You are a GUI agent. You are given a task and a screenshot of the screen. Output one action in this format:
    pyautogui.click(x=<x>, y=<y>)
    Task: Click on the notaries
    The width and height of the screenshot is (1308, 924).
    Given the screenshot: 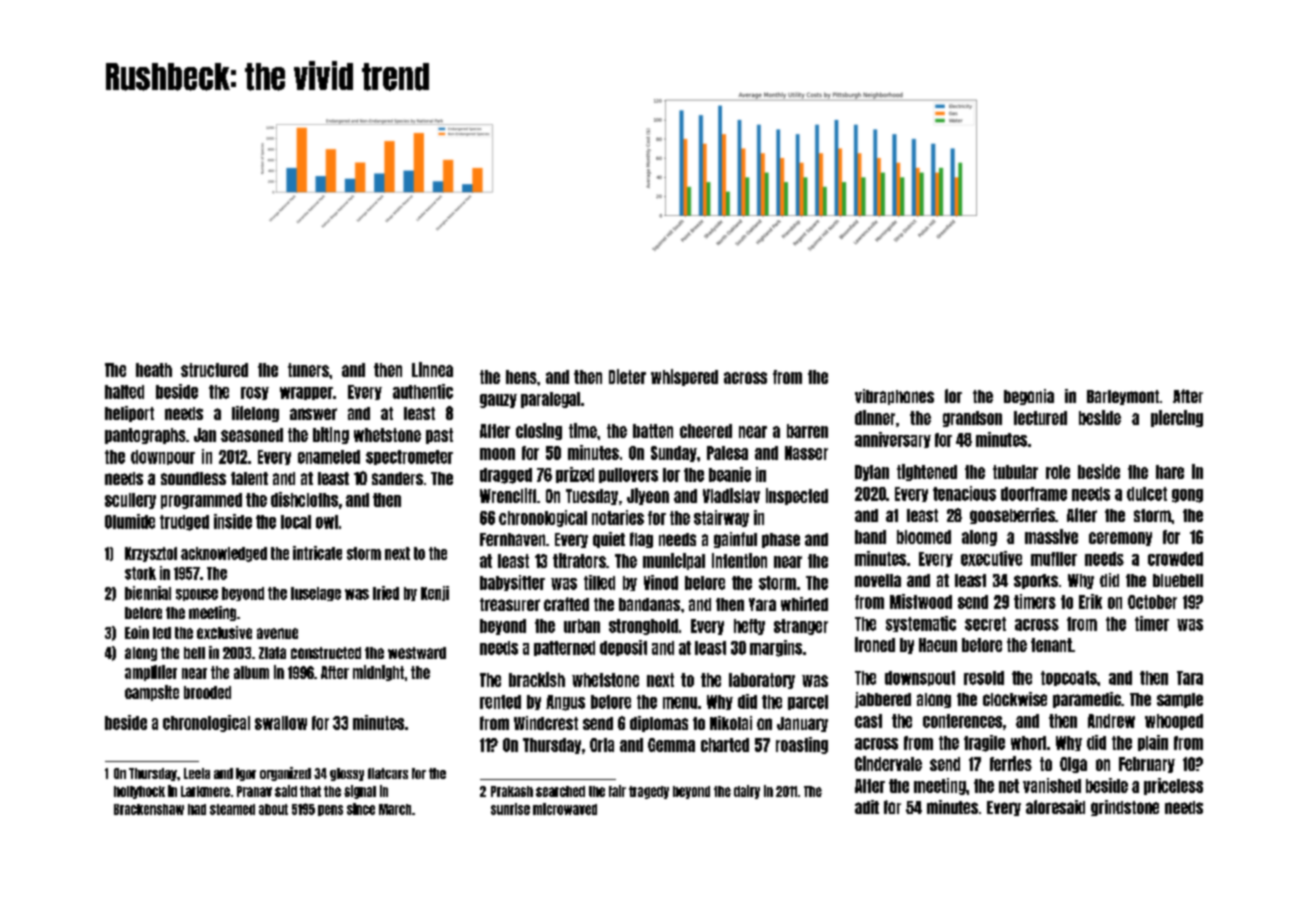 What is the action you would take?
    pyautogui.click(x=618, y=517)
